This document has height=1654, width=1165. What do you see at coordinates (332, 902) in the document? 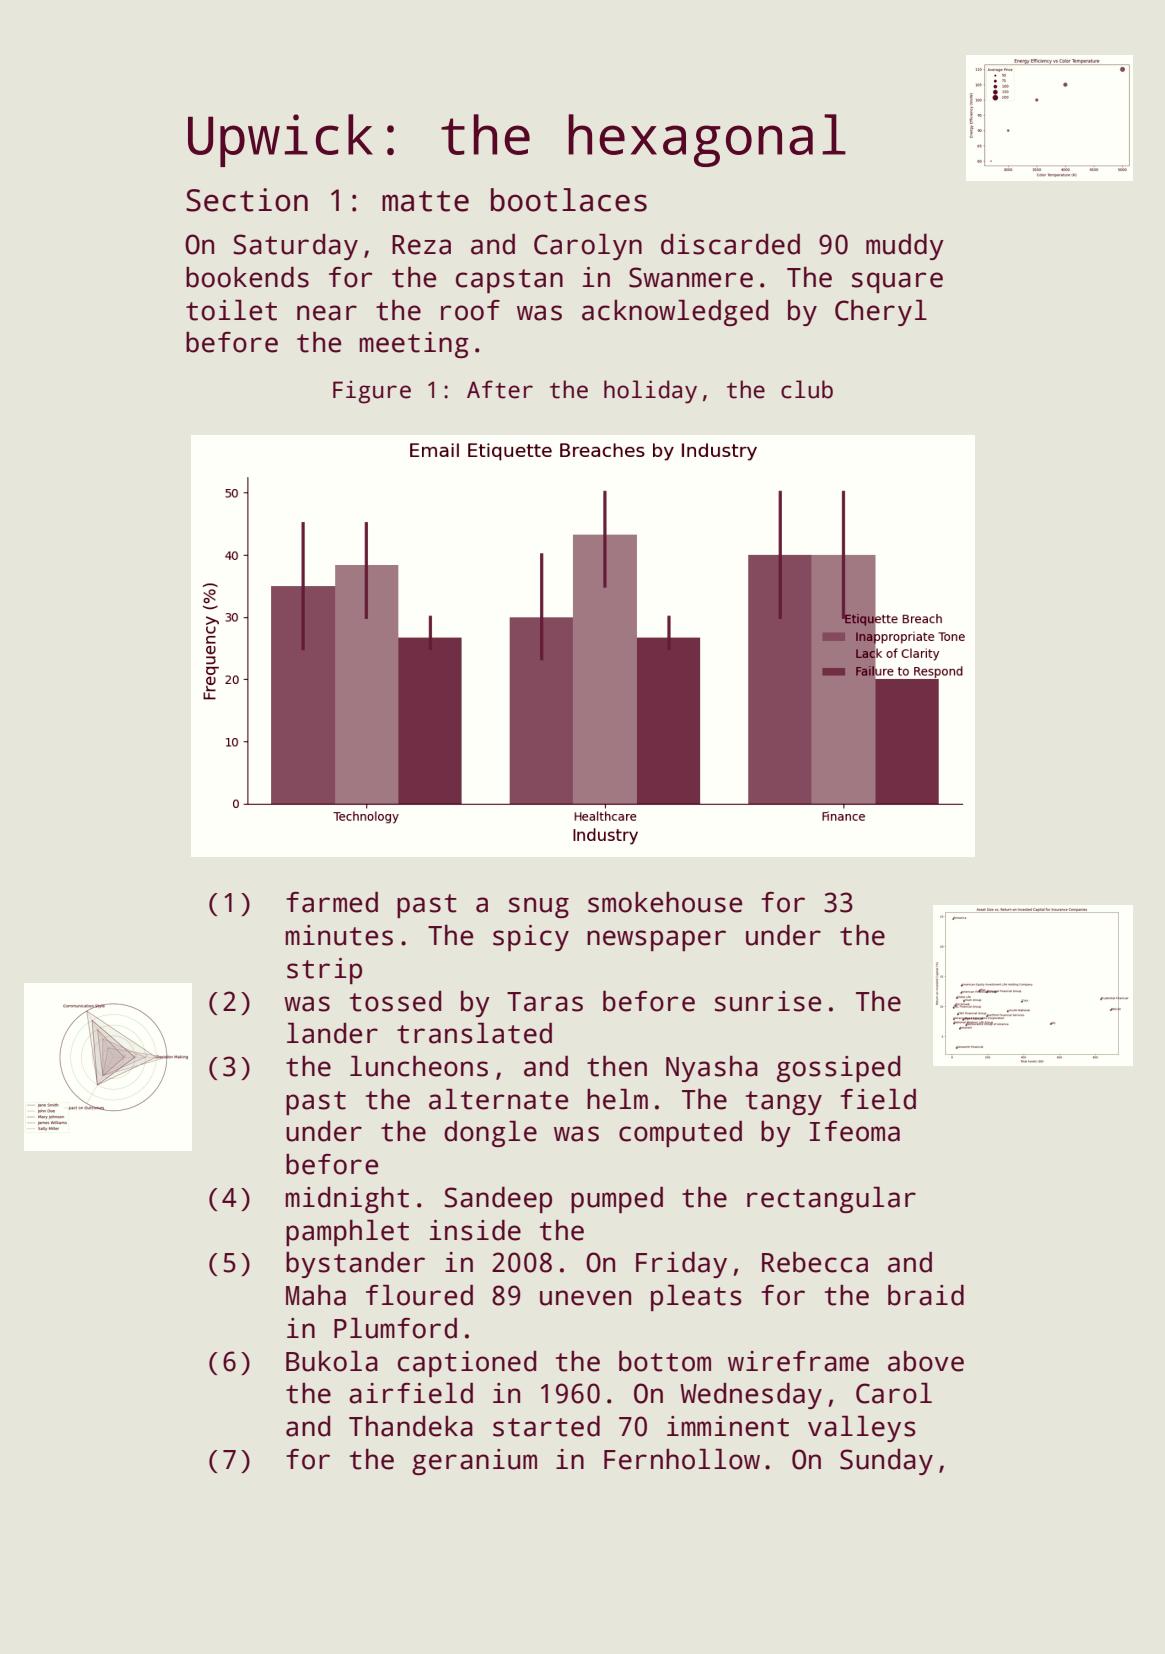
I see `farmed` at bounding box center [332, 902].
